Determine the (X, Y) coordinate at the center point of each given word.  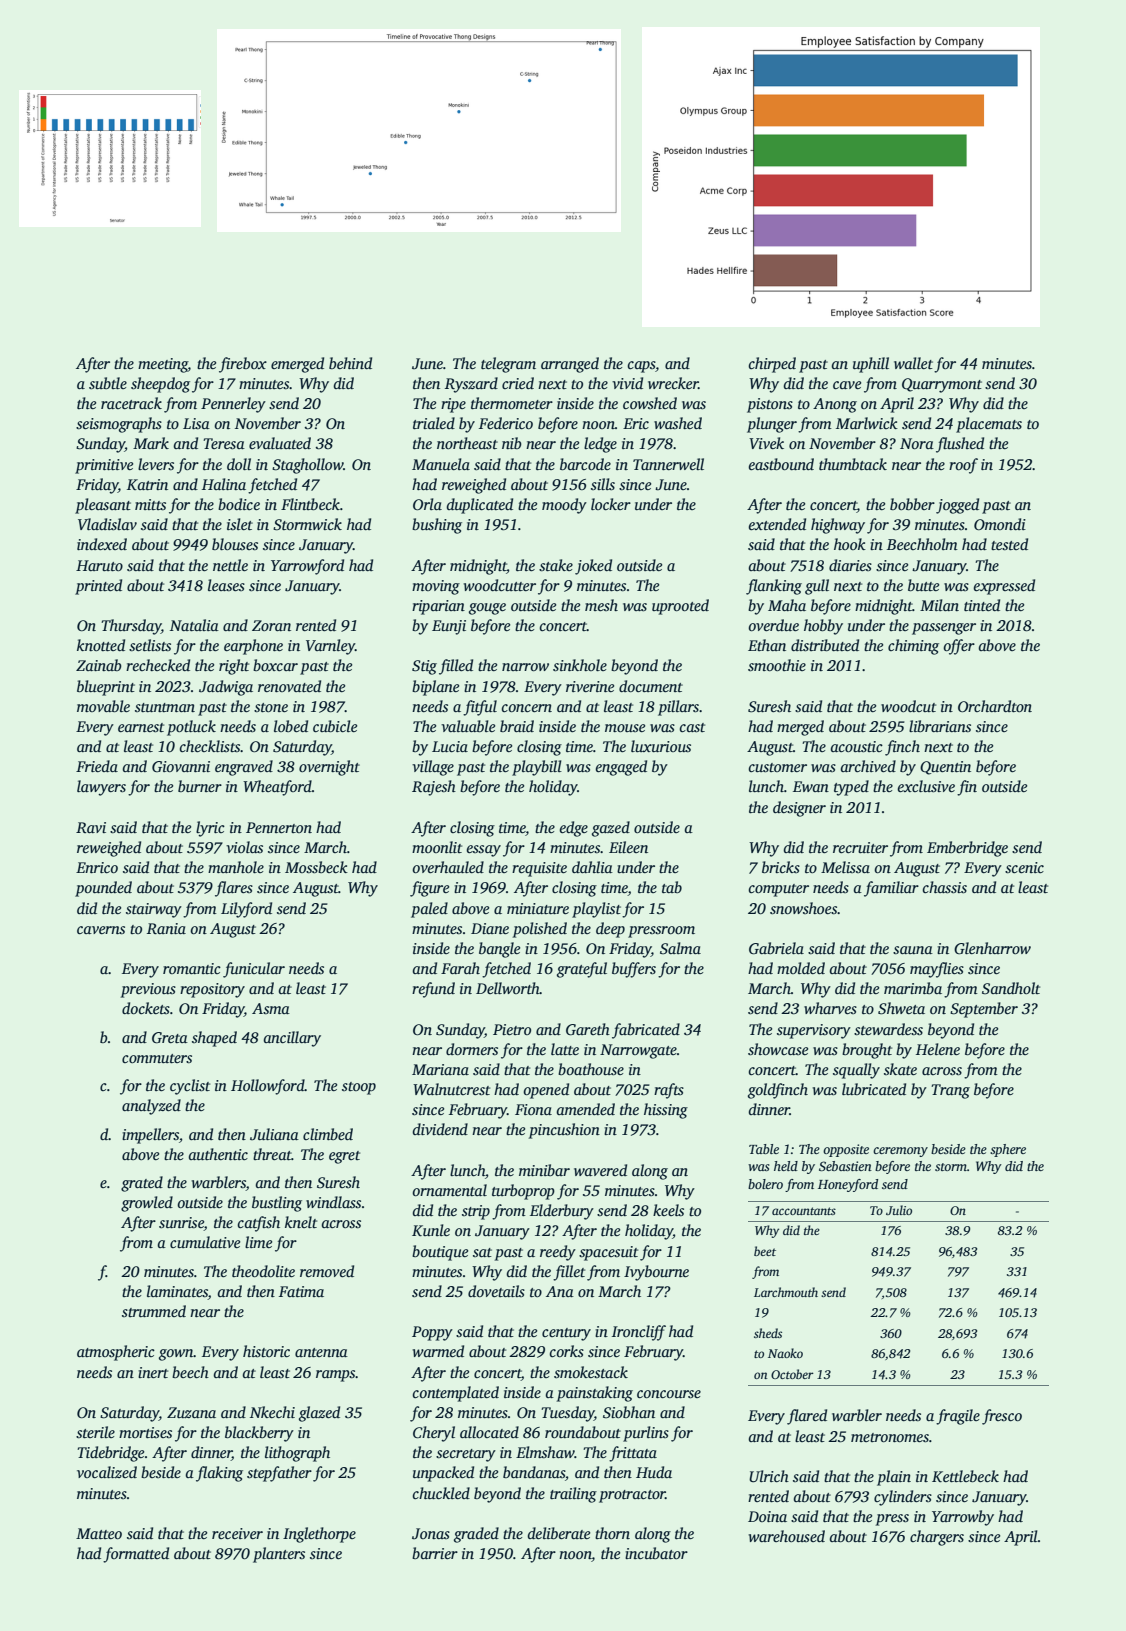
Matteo (99, 1533)
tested (1009, 544)
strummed (154, 1311)
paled (429, 910)
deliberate (558, 1533)
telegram (508, 365)
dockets (146, 1008)
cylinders (903, 1498)
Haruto (99, 565)
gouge (487, 609)
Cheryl (434, 1434)
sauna (913, 950)
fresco (1002, 1417)
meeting (163, 365)
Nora (917, 443)
